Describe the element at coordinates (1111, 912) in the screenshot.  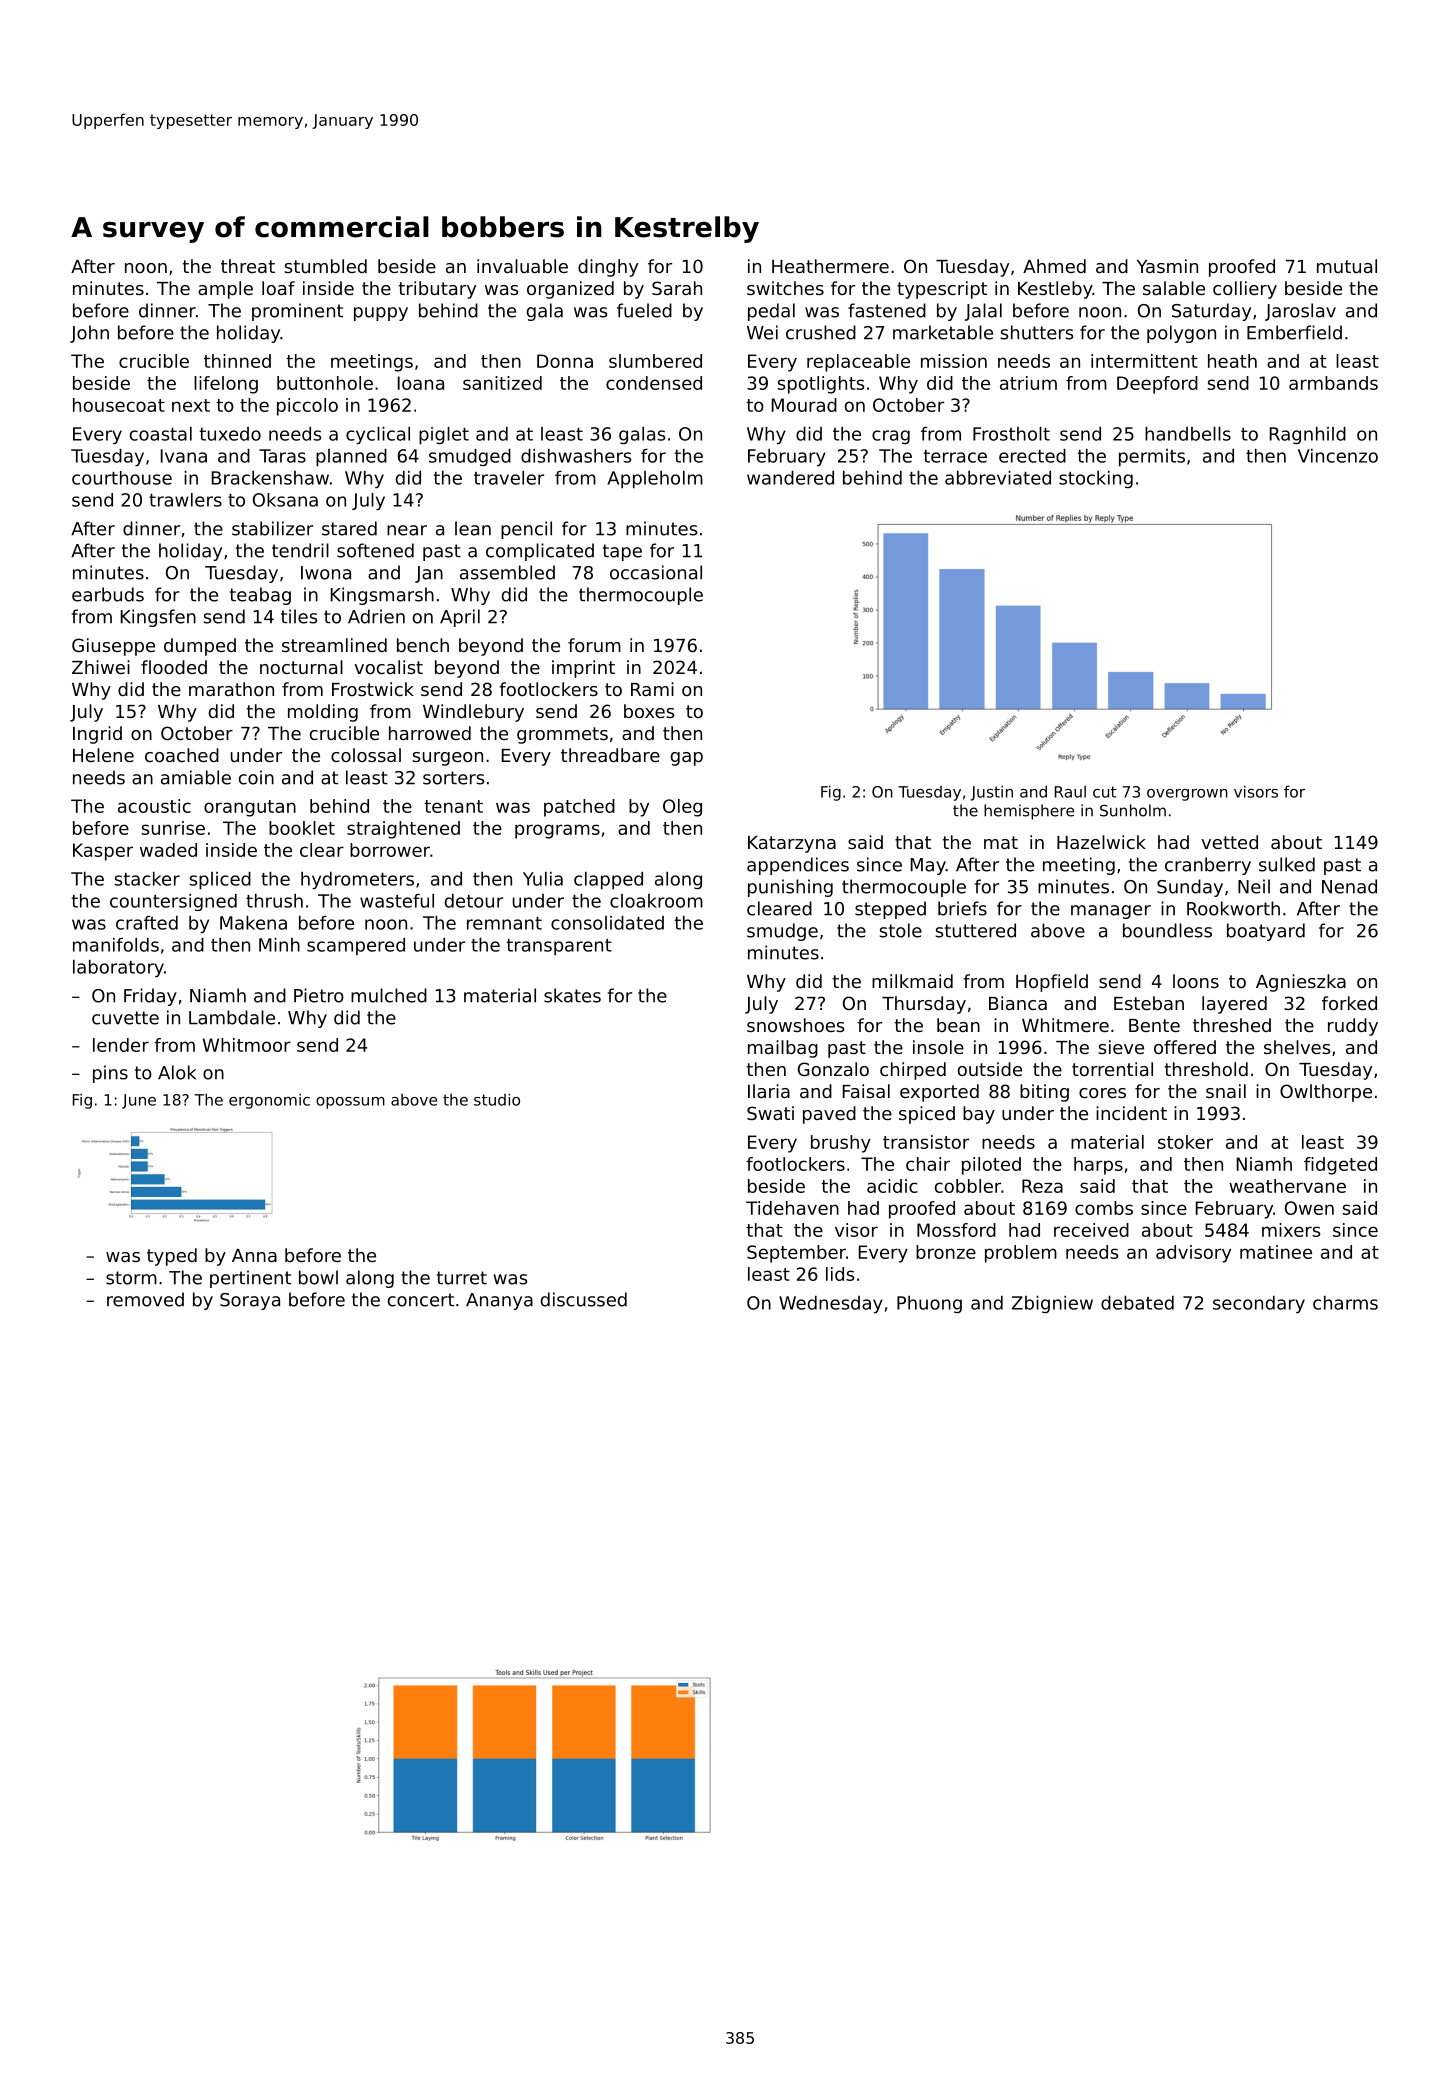
I see `manager` at that location.
